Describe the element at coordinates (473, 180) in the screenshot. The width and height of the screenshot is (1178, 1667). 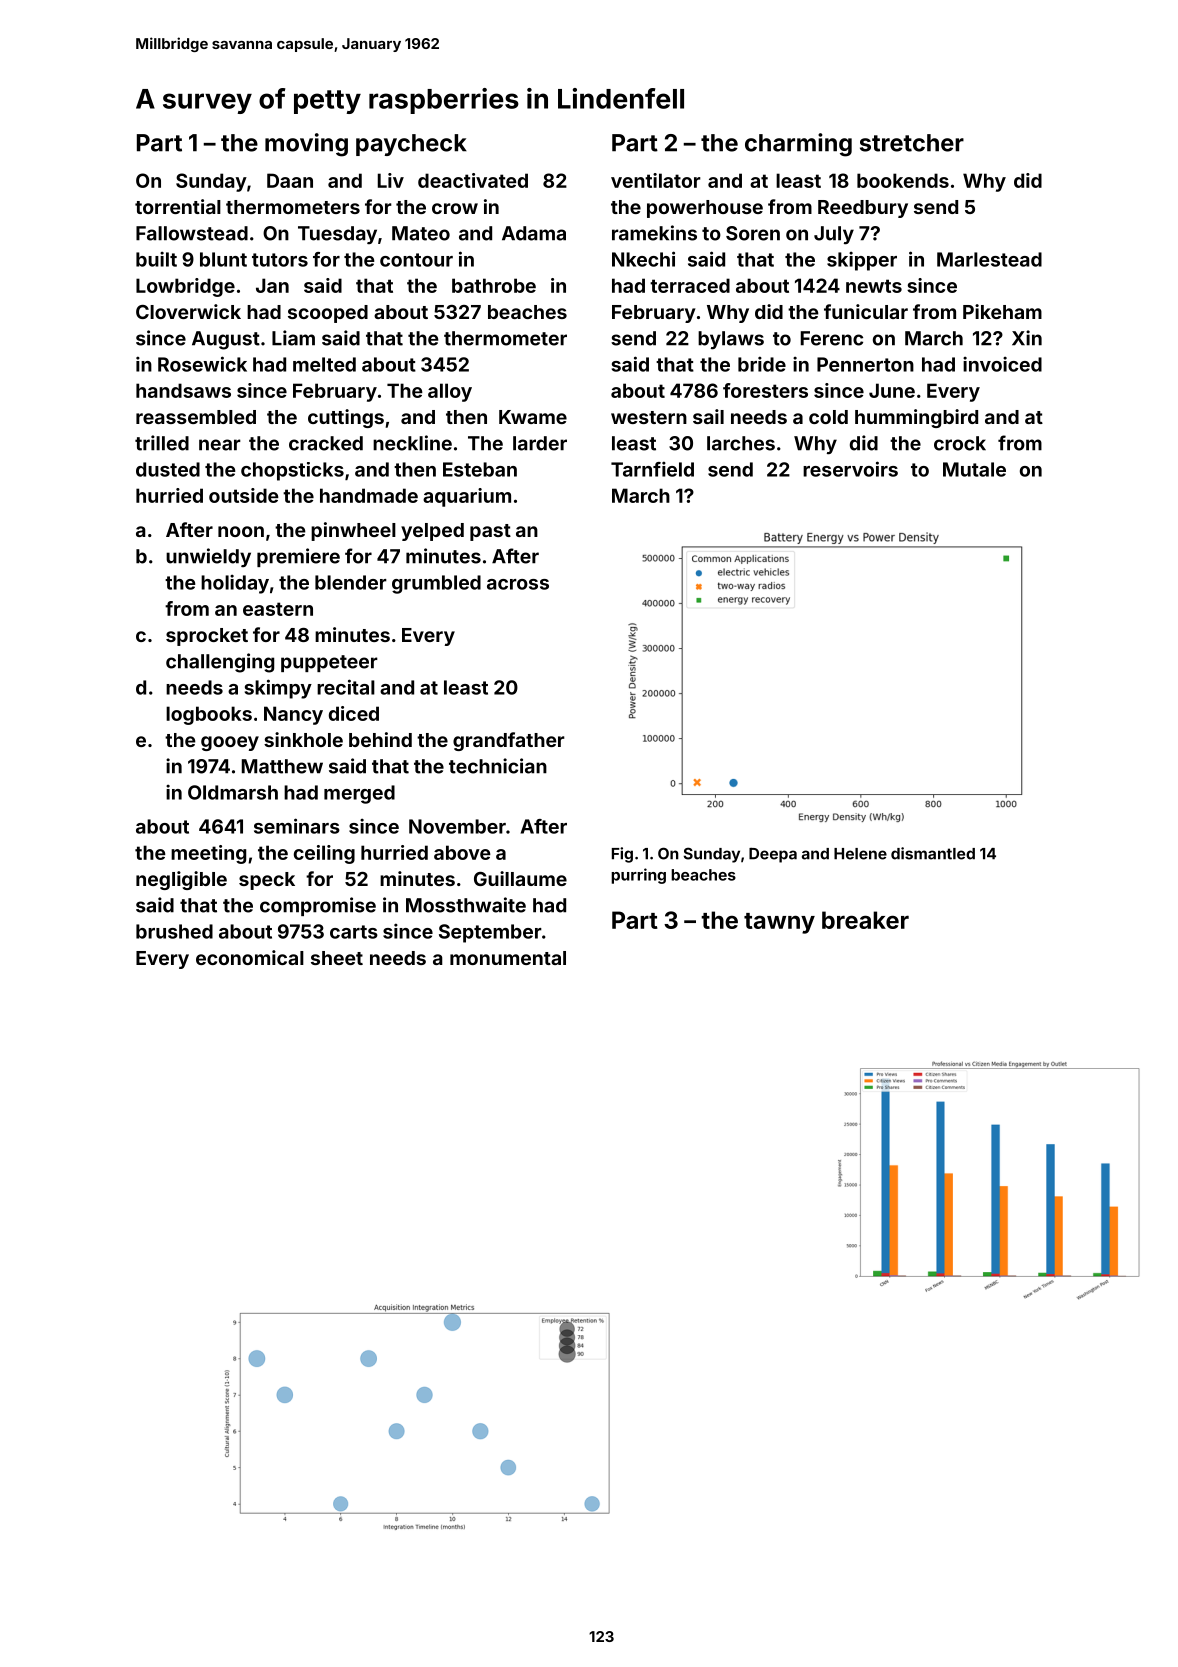
I see `deactivated` at that location.
